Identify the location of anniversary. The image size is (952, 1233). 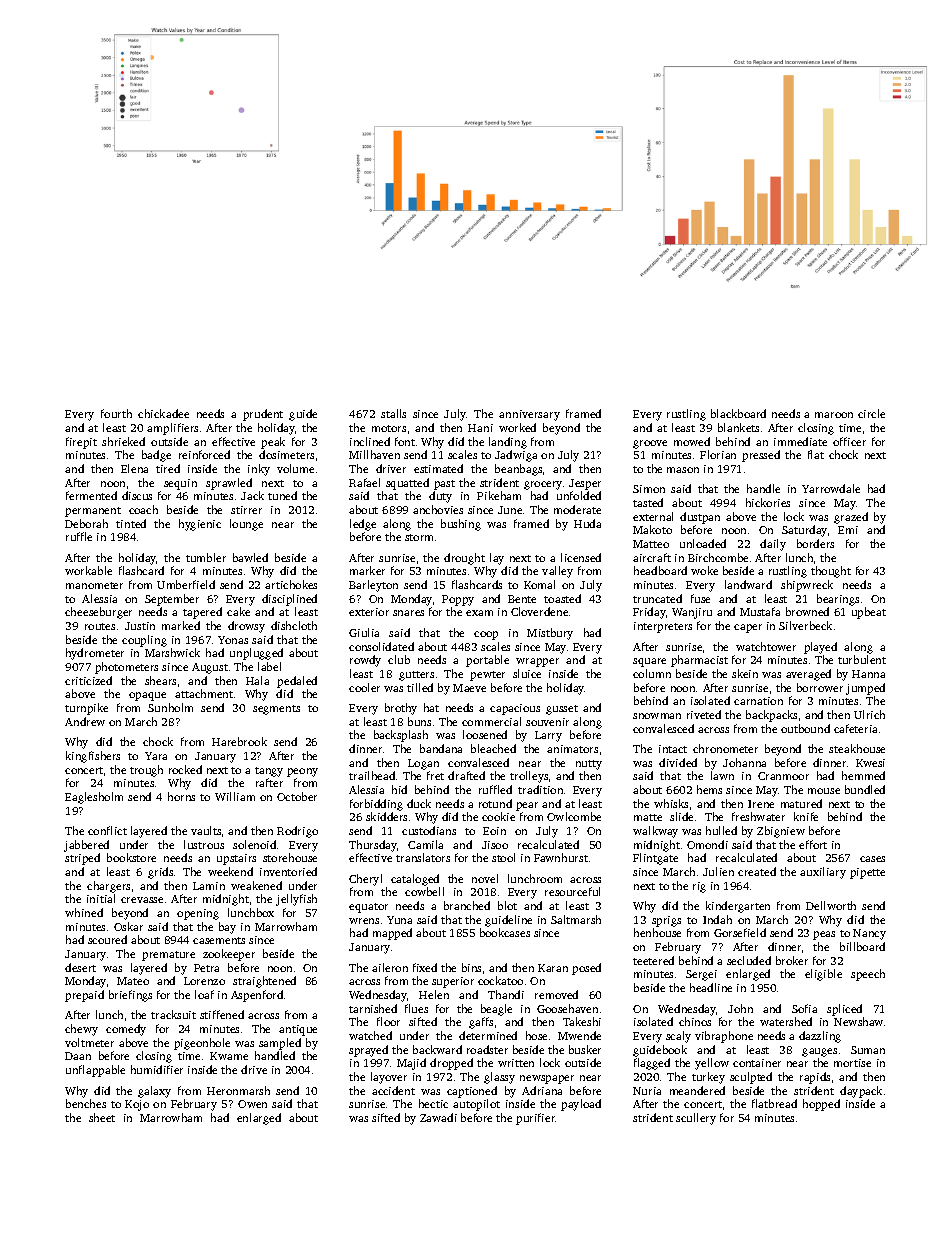
(529, 415).
